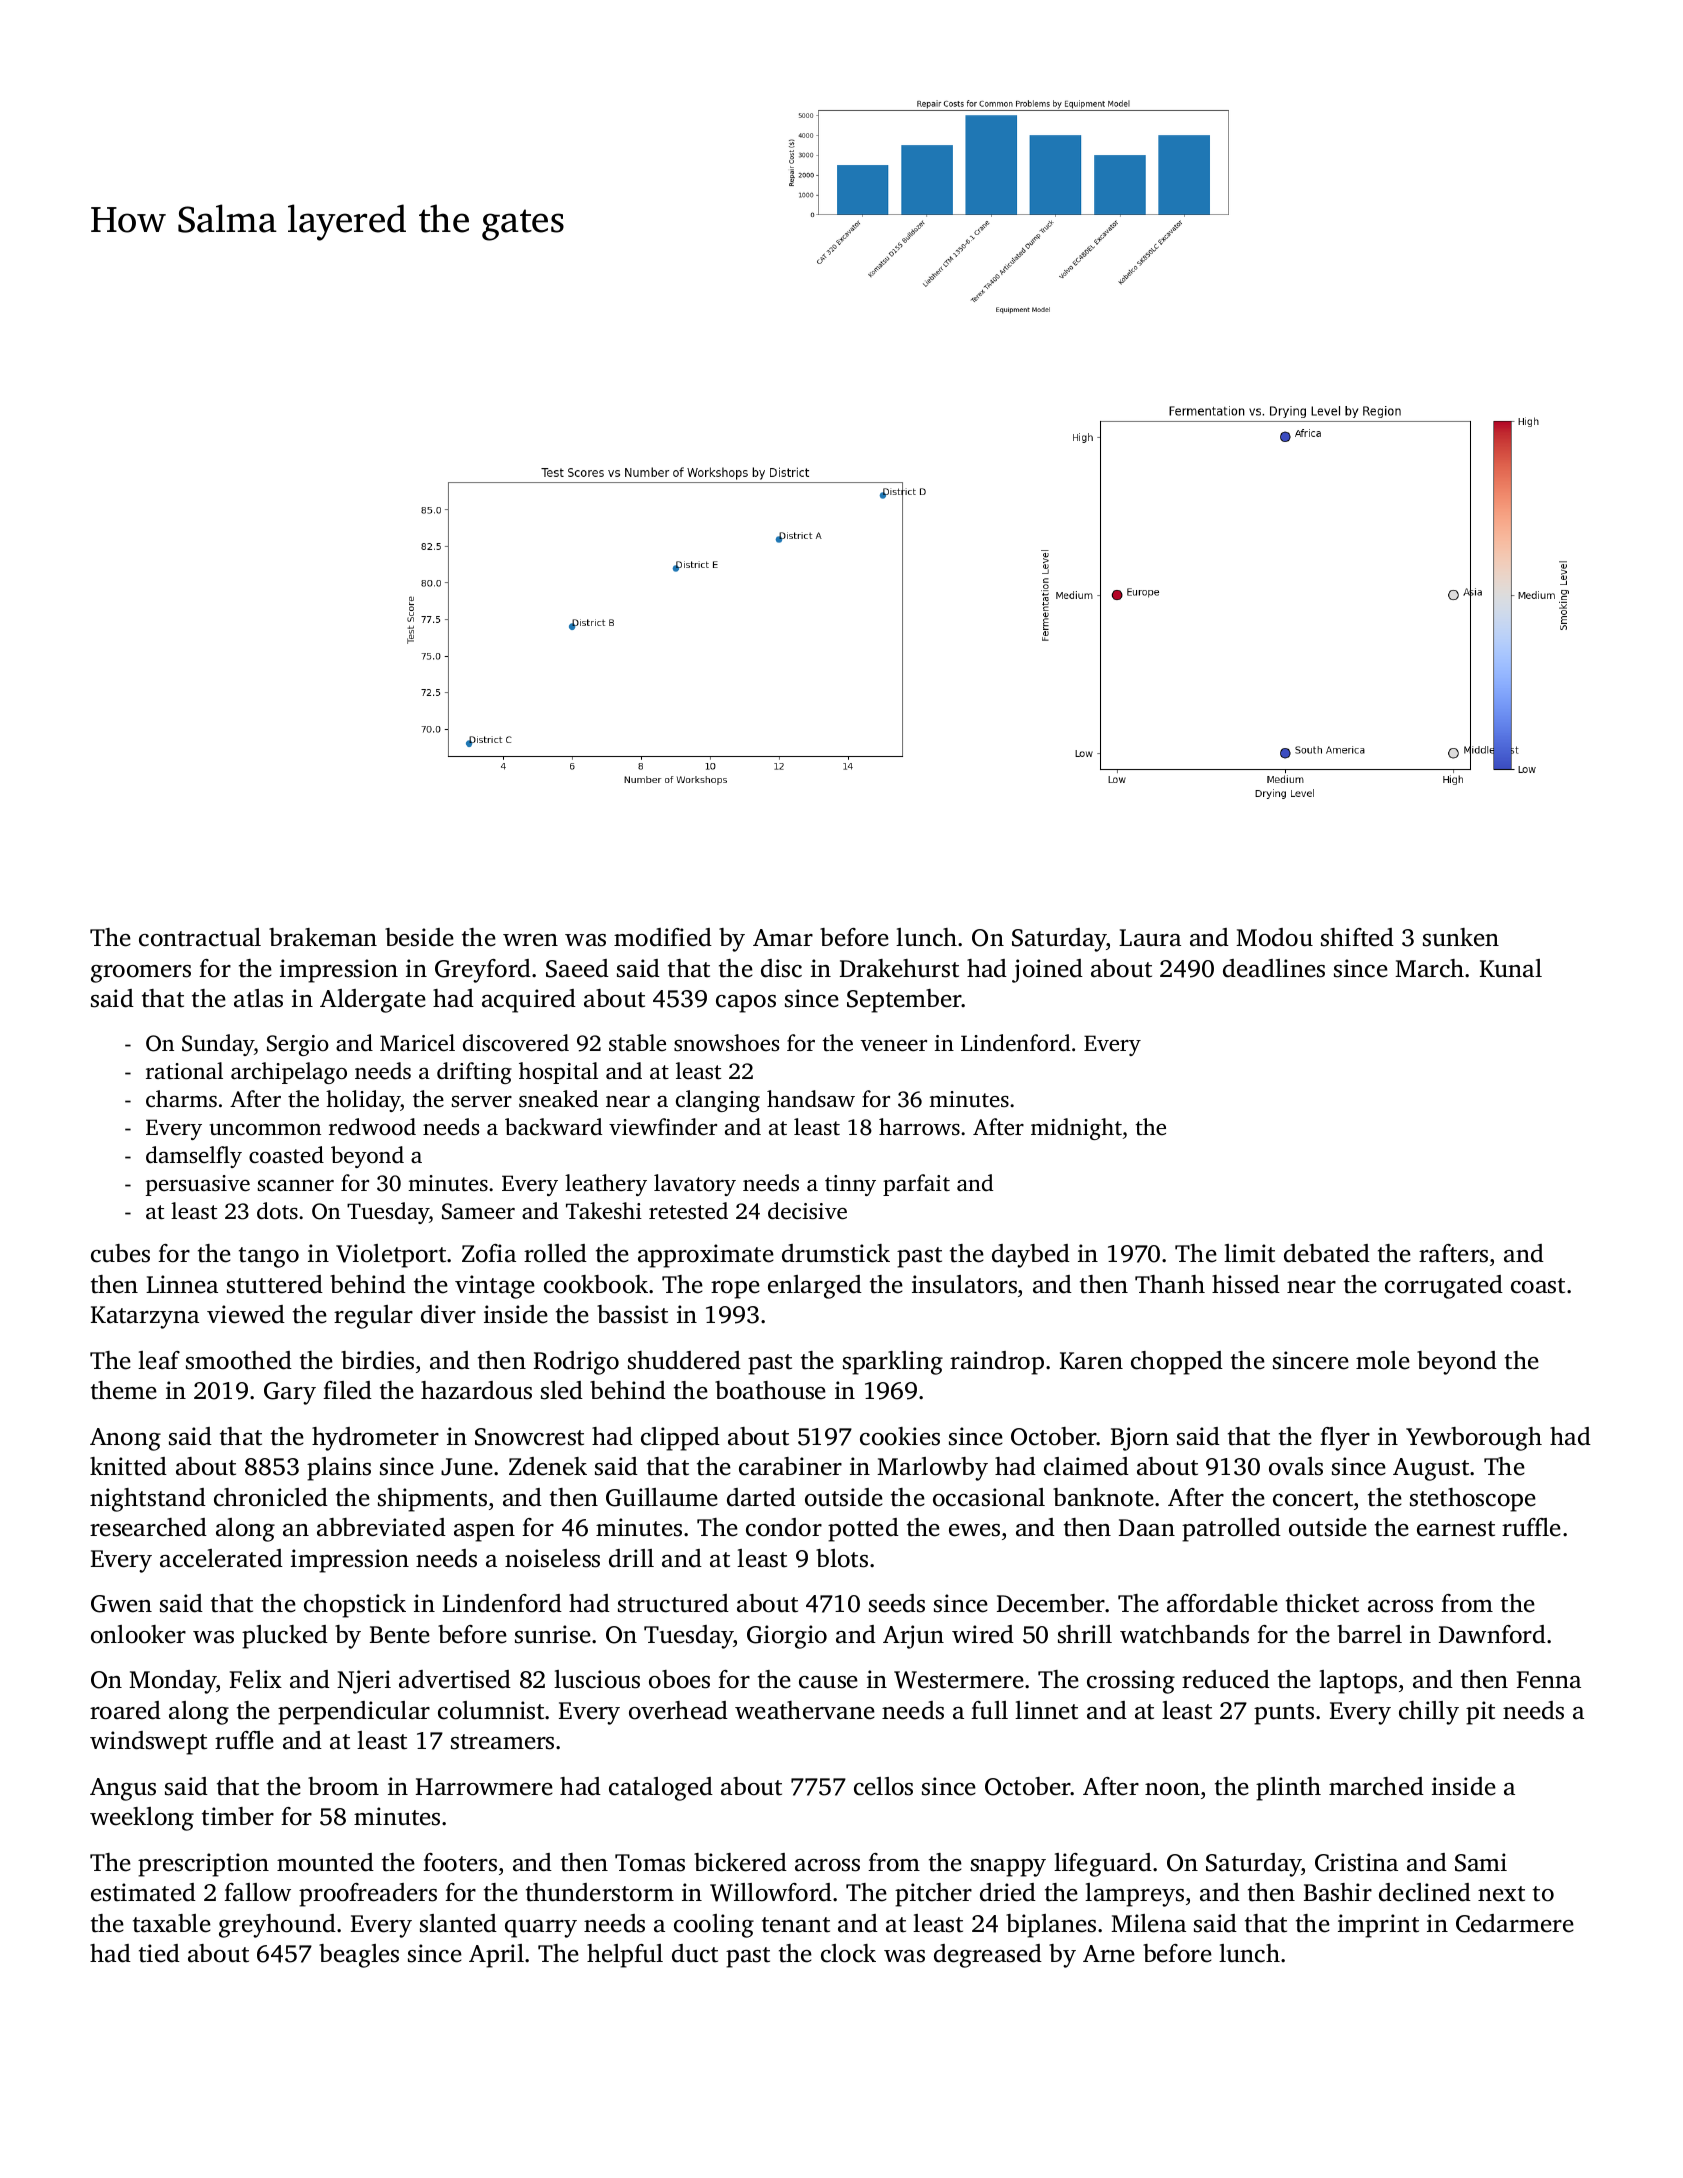 The width and height of the document is (1683, 2178). What do you see at coordinates (597, 1679) in the document?
I see `luscious` at bounding box center [597, 1679].
